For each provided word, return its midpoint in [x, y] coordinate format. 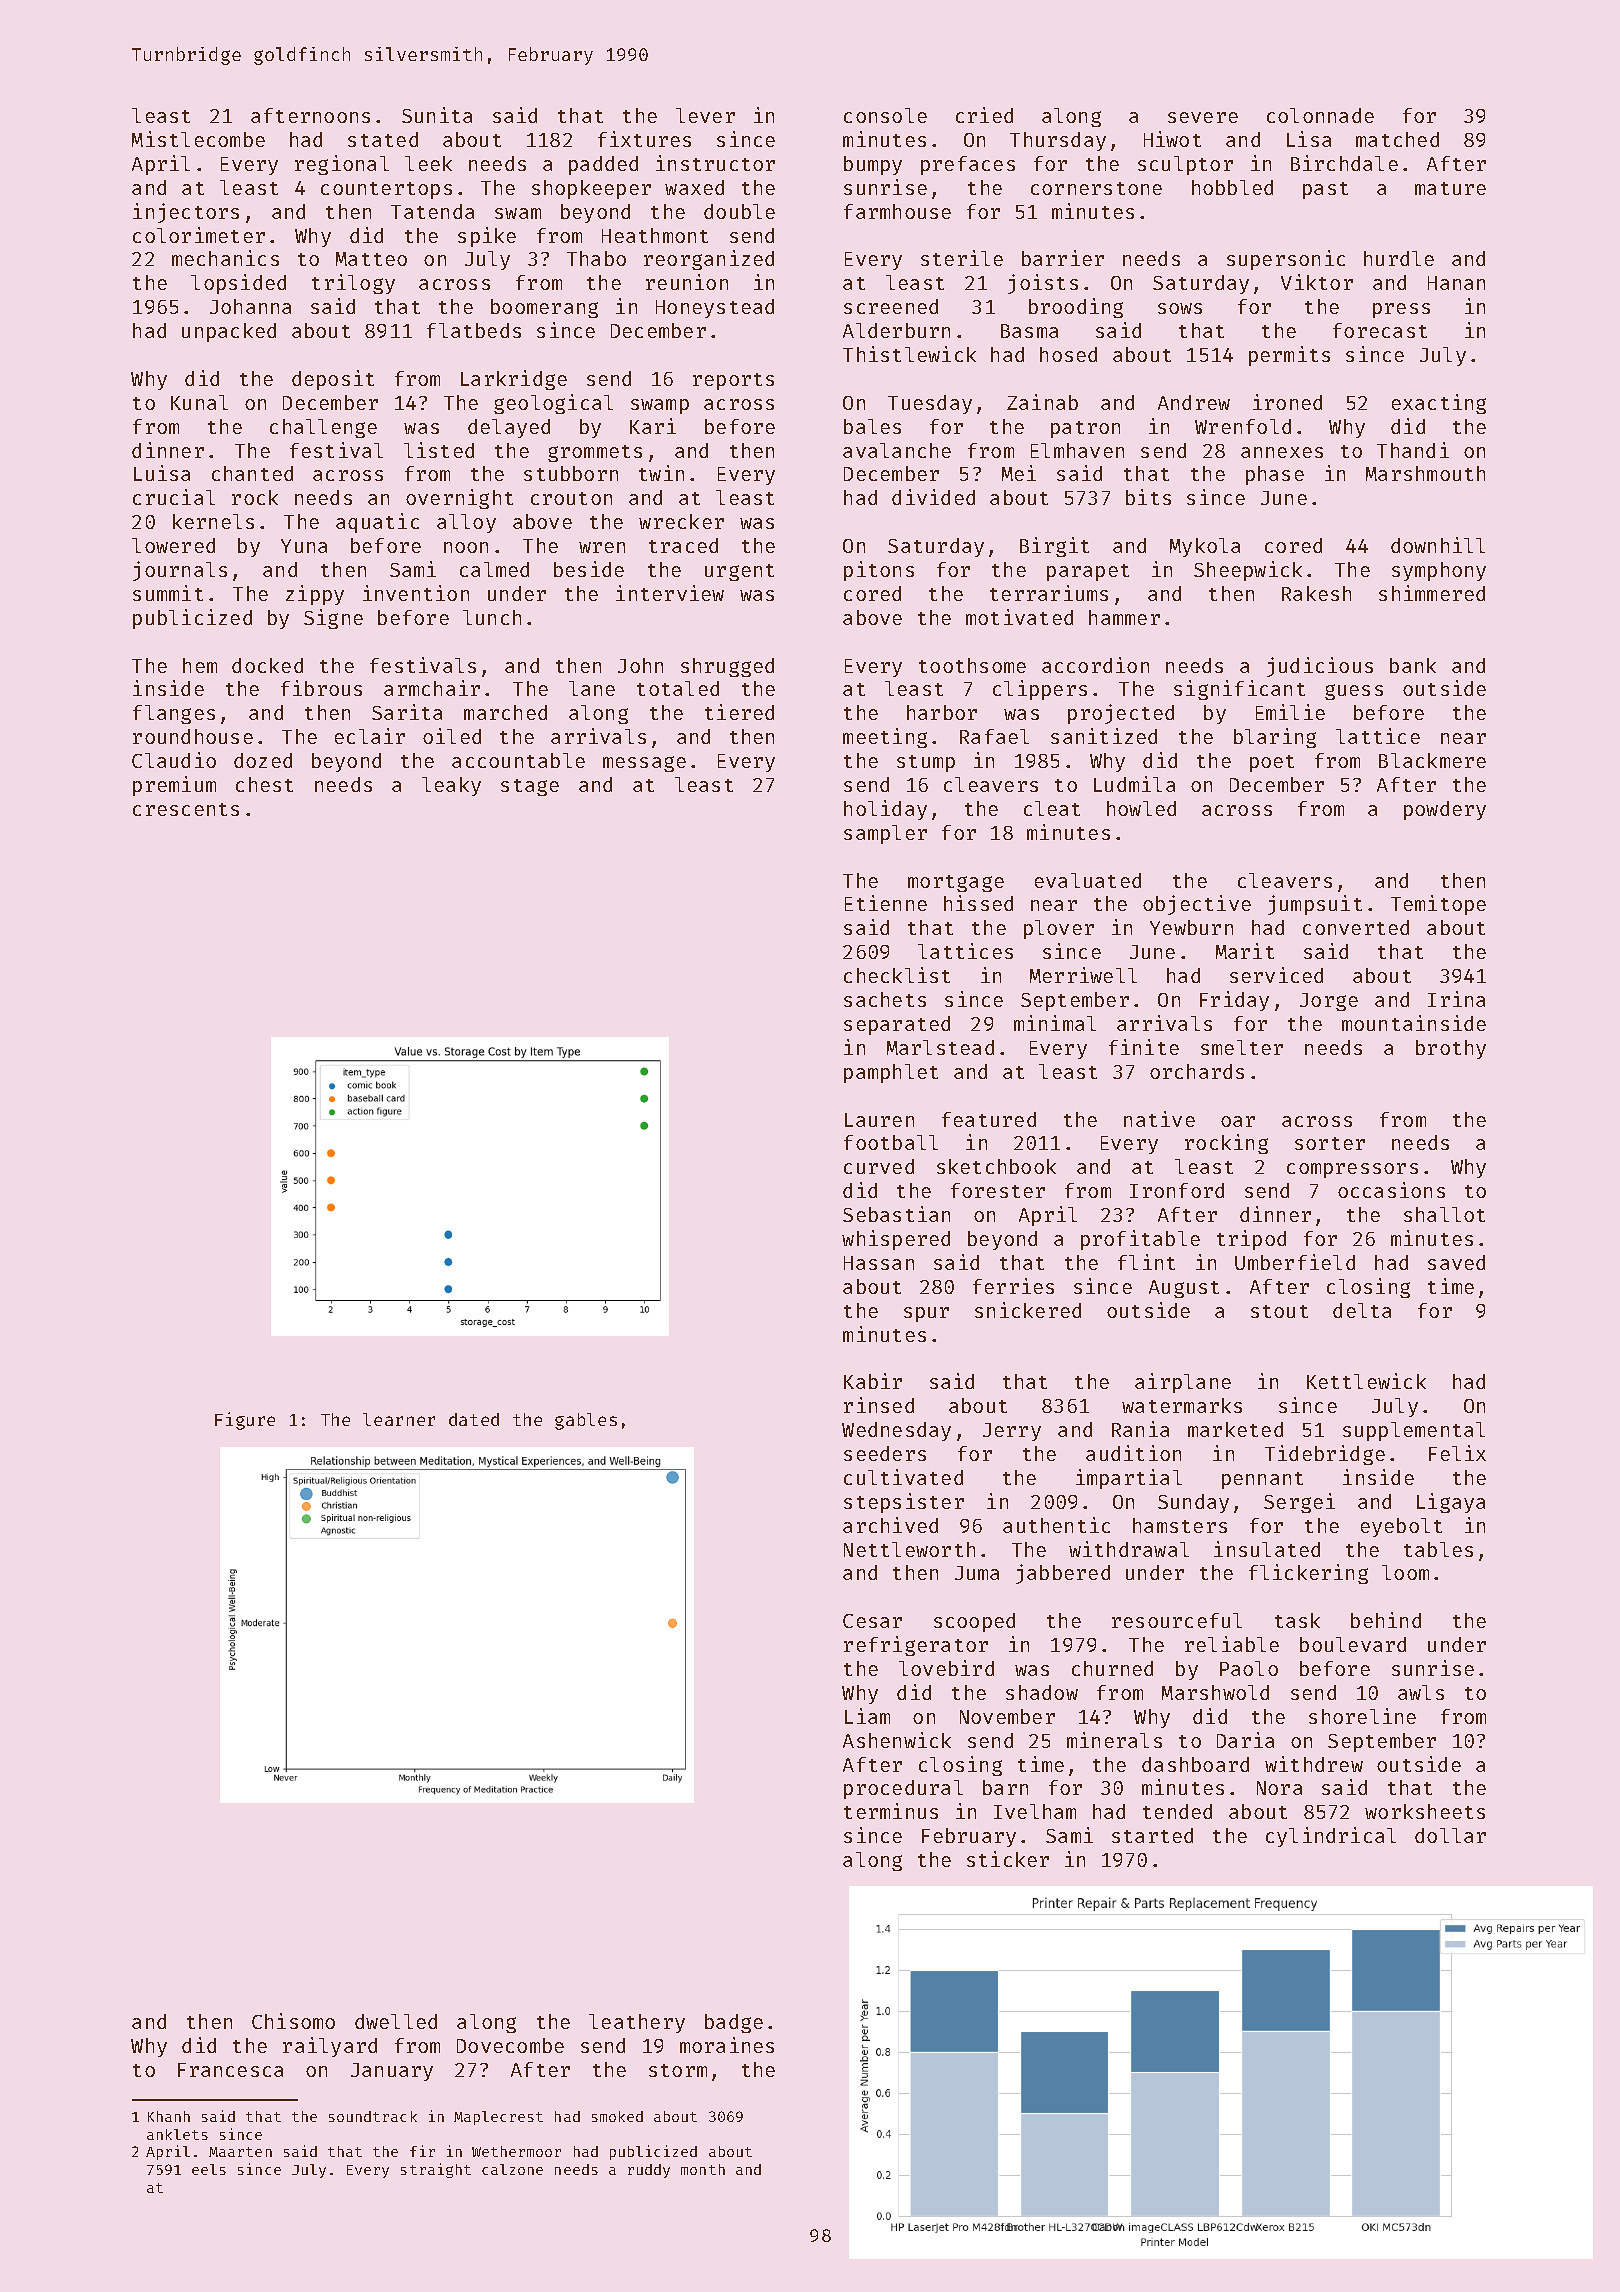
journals [180, 571]
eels [209, 2169]
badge [734, 2023]
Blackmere [1432, 760]
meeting [885, 738]
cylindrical [1331, 1837]
